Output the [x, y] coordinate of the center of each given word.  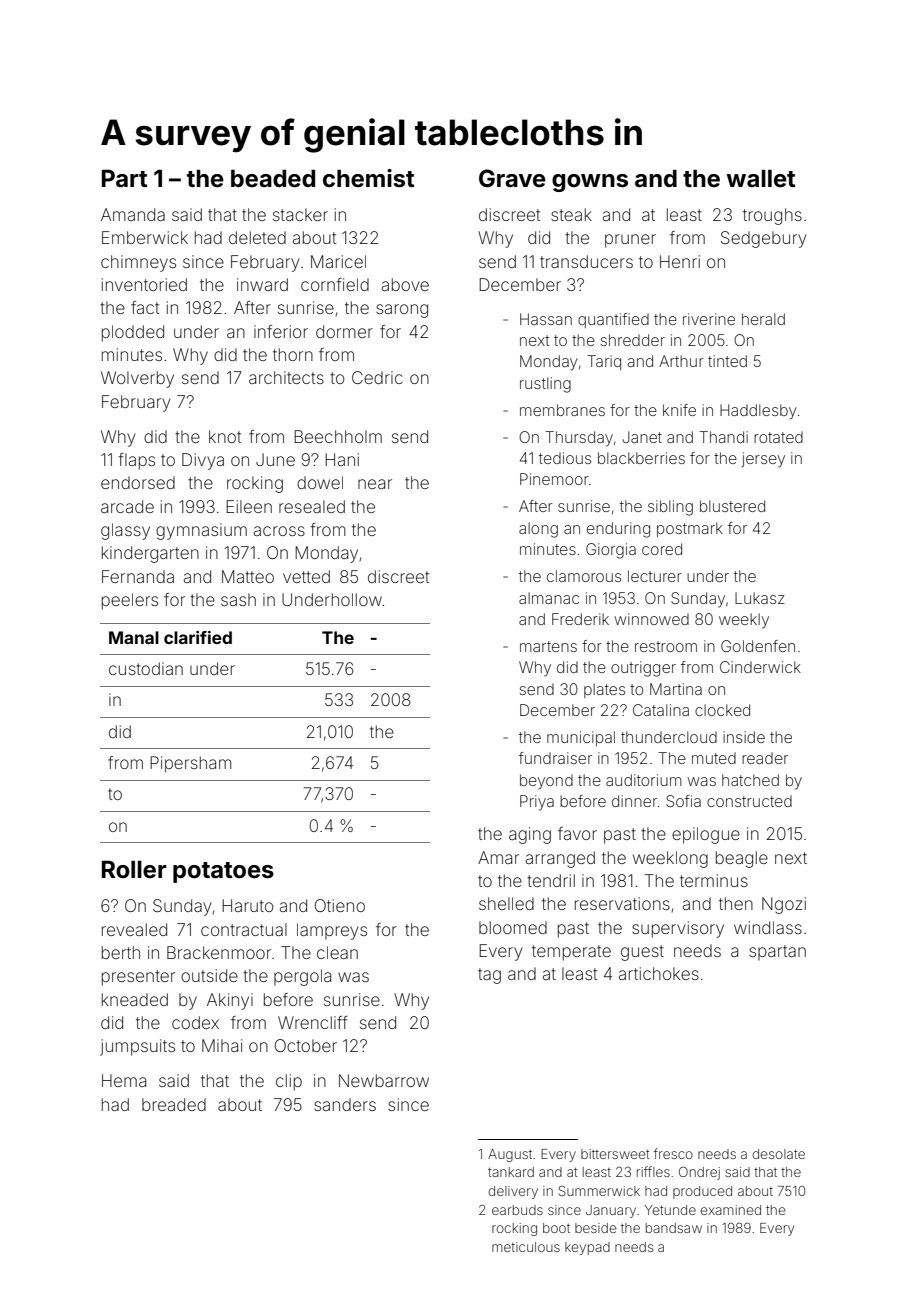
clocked [722, 710]
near [375, 484]
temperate [571, 953]
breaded [174, 1104]
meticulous [526, 1247]
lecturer [655, 576]
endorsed [138, 482]
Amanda [133, 214]
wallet [761, 178]
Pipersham [190, 764]
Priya [537, 803]
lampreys [332, 931]
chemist [368, 178]
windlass [768, 927]
